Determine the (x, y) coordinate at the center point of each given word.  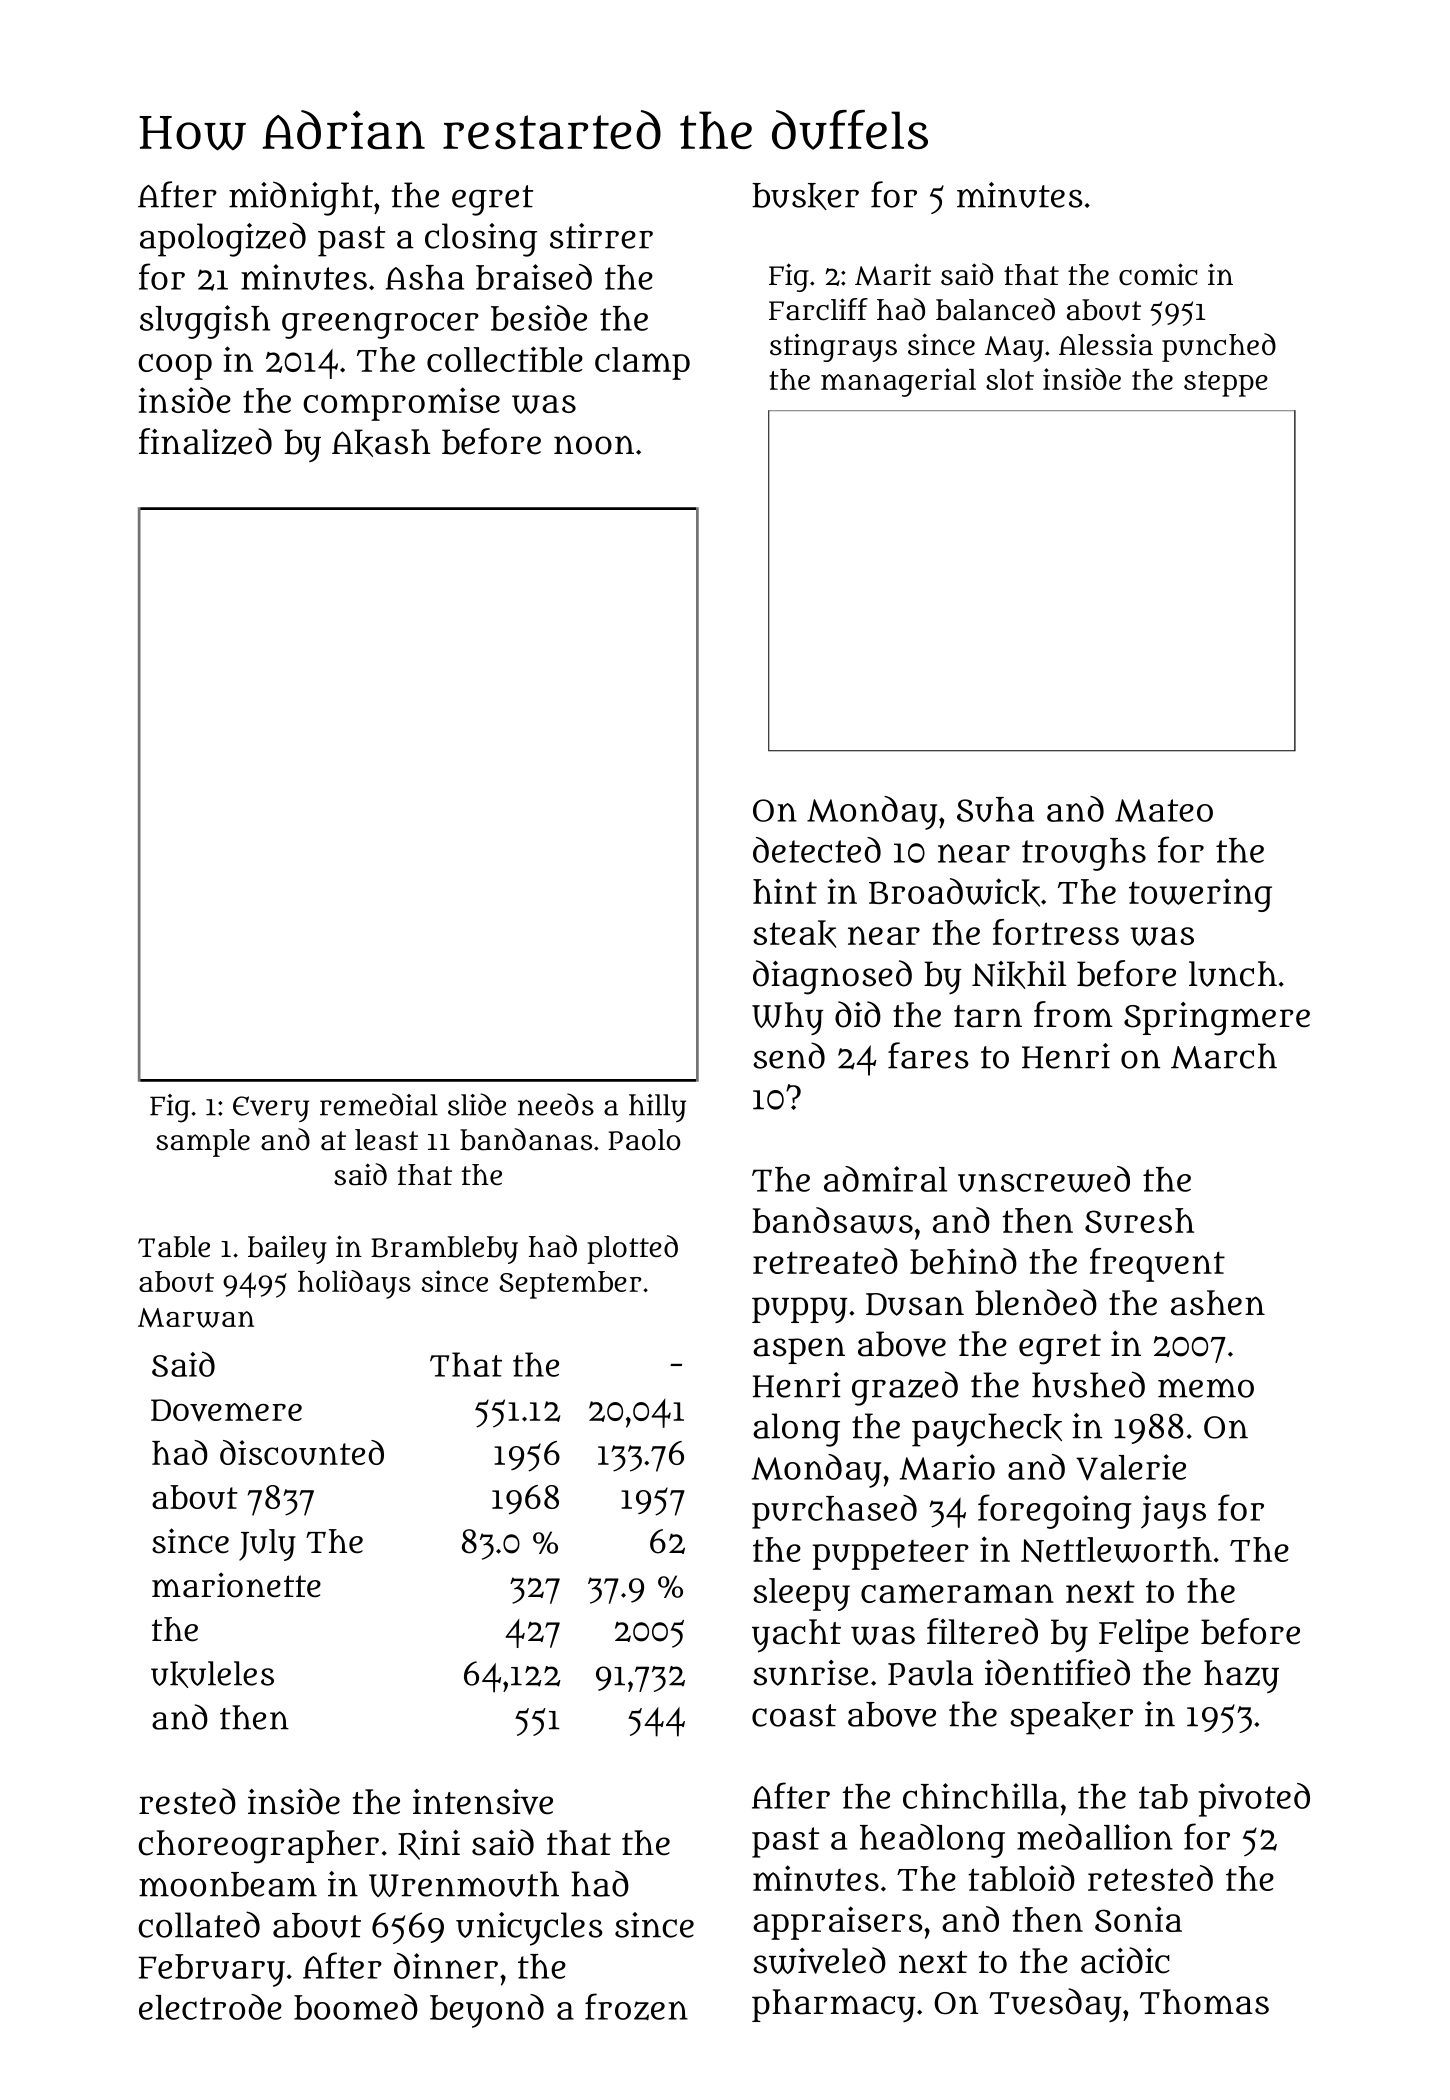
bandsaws (833, 1220)
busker (805, 196)
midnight (301, 198)
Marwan (196, 1318)
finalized (205, 441)
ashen (1218, 1303)
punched (1219, 347)
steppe (1226, 384)
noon (594, 445)
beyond (487, 2011)
